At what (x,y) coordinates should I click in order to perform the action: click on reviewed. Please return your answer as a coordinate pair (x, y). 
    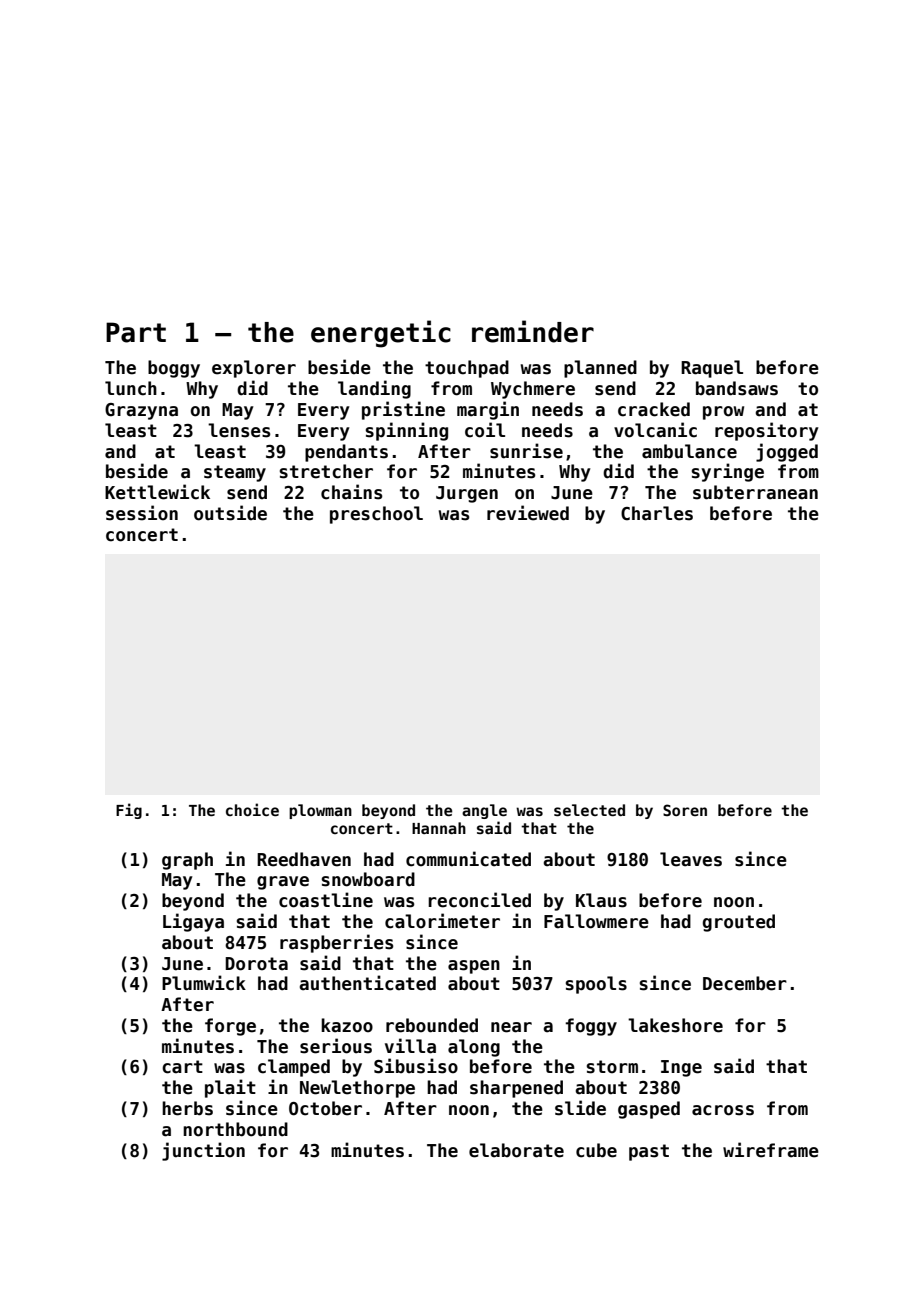
    Looking at the image, I should click on (528, 513).
